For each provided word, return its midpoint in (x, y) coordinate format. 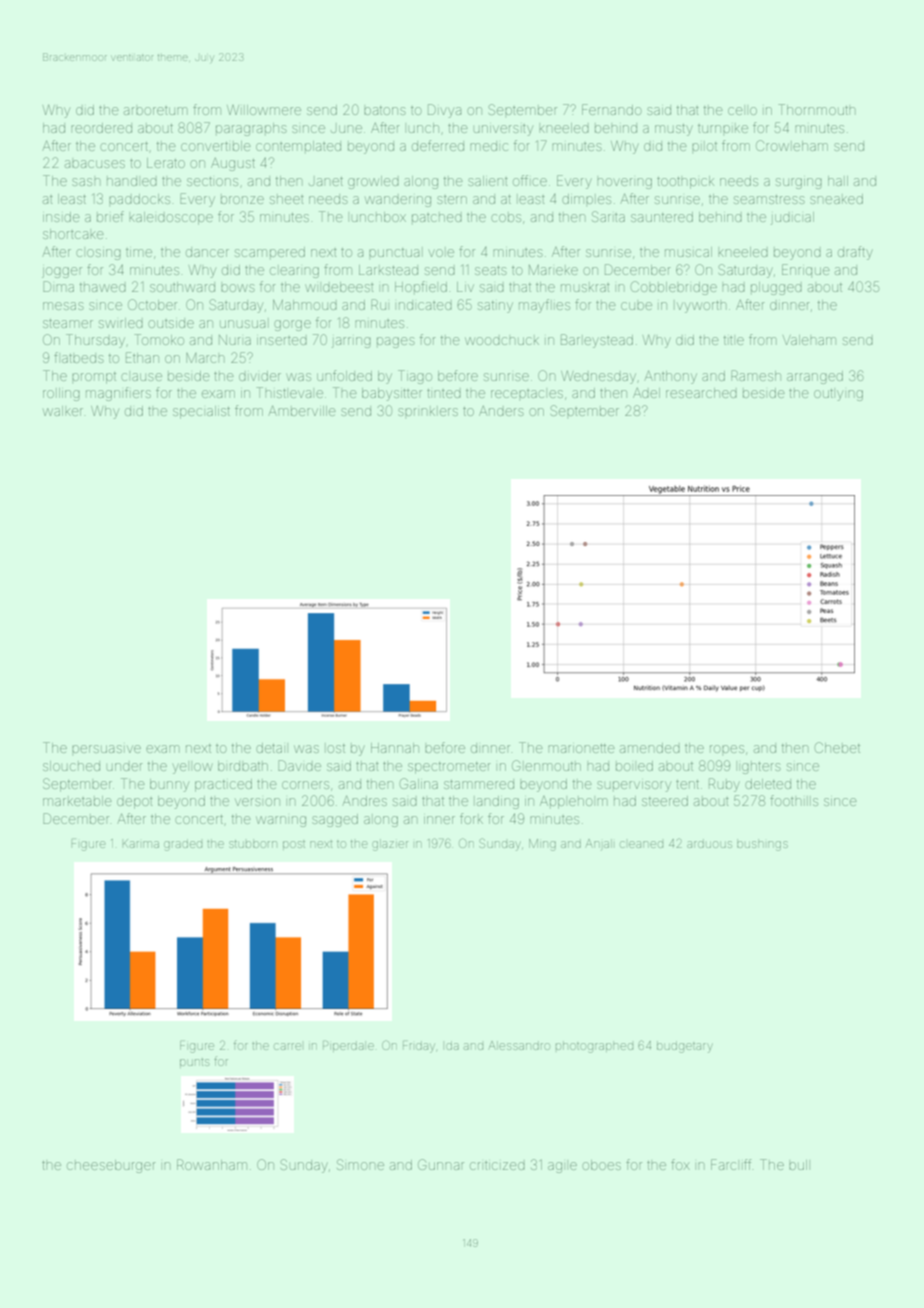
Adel (646, 393)
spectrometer (449, 768)
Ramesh (756, 375)
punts (194, 1063)
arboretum (156, 111)
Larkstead (388, 270)
